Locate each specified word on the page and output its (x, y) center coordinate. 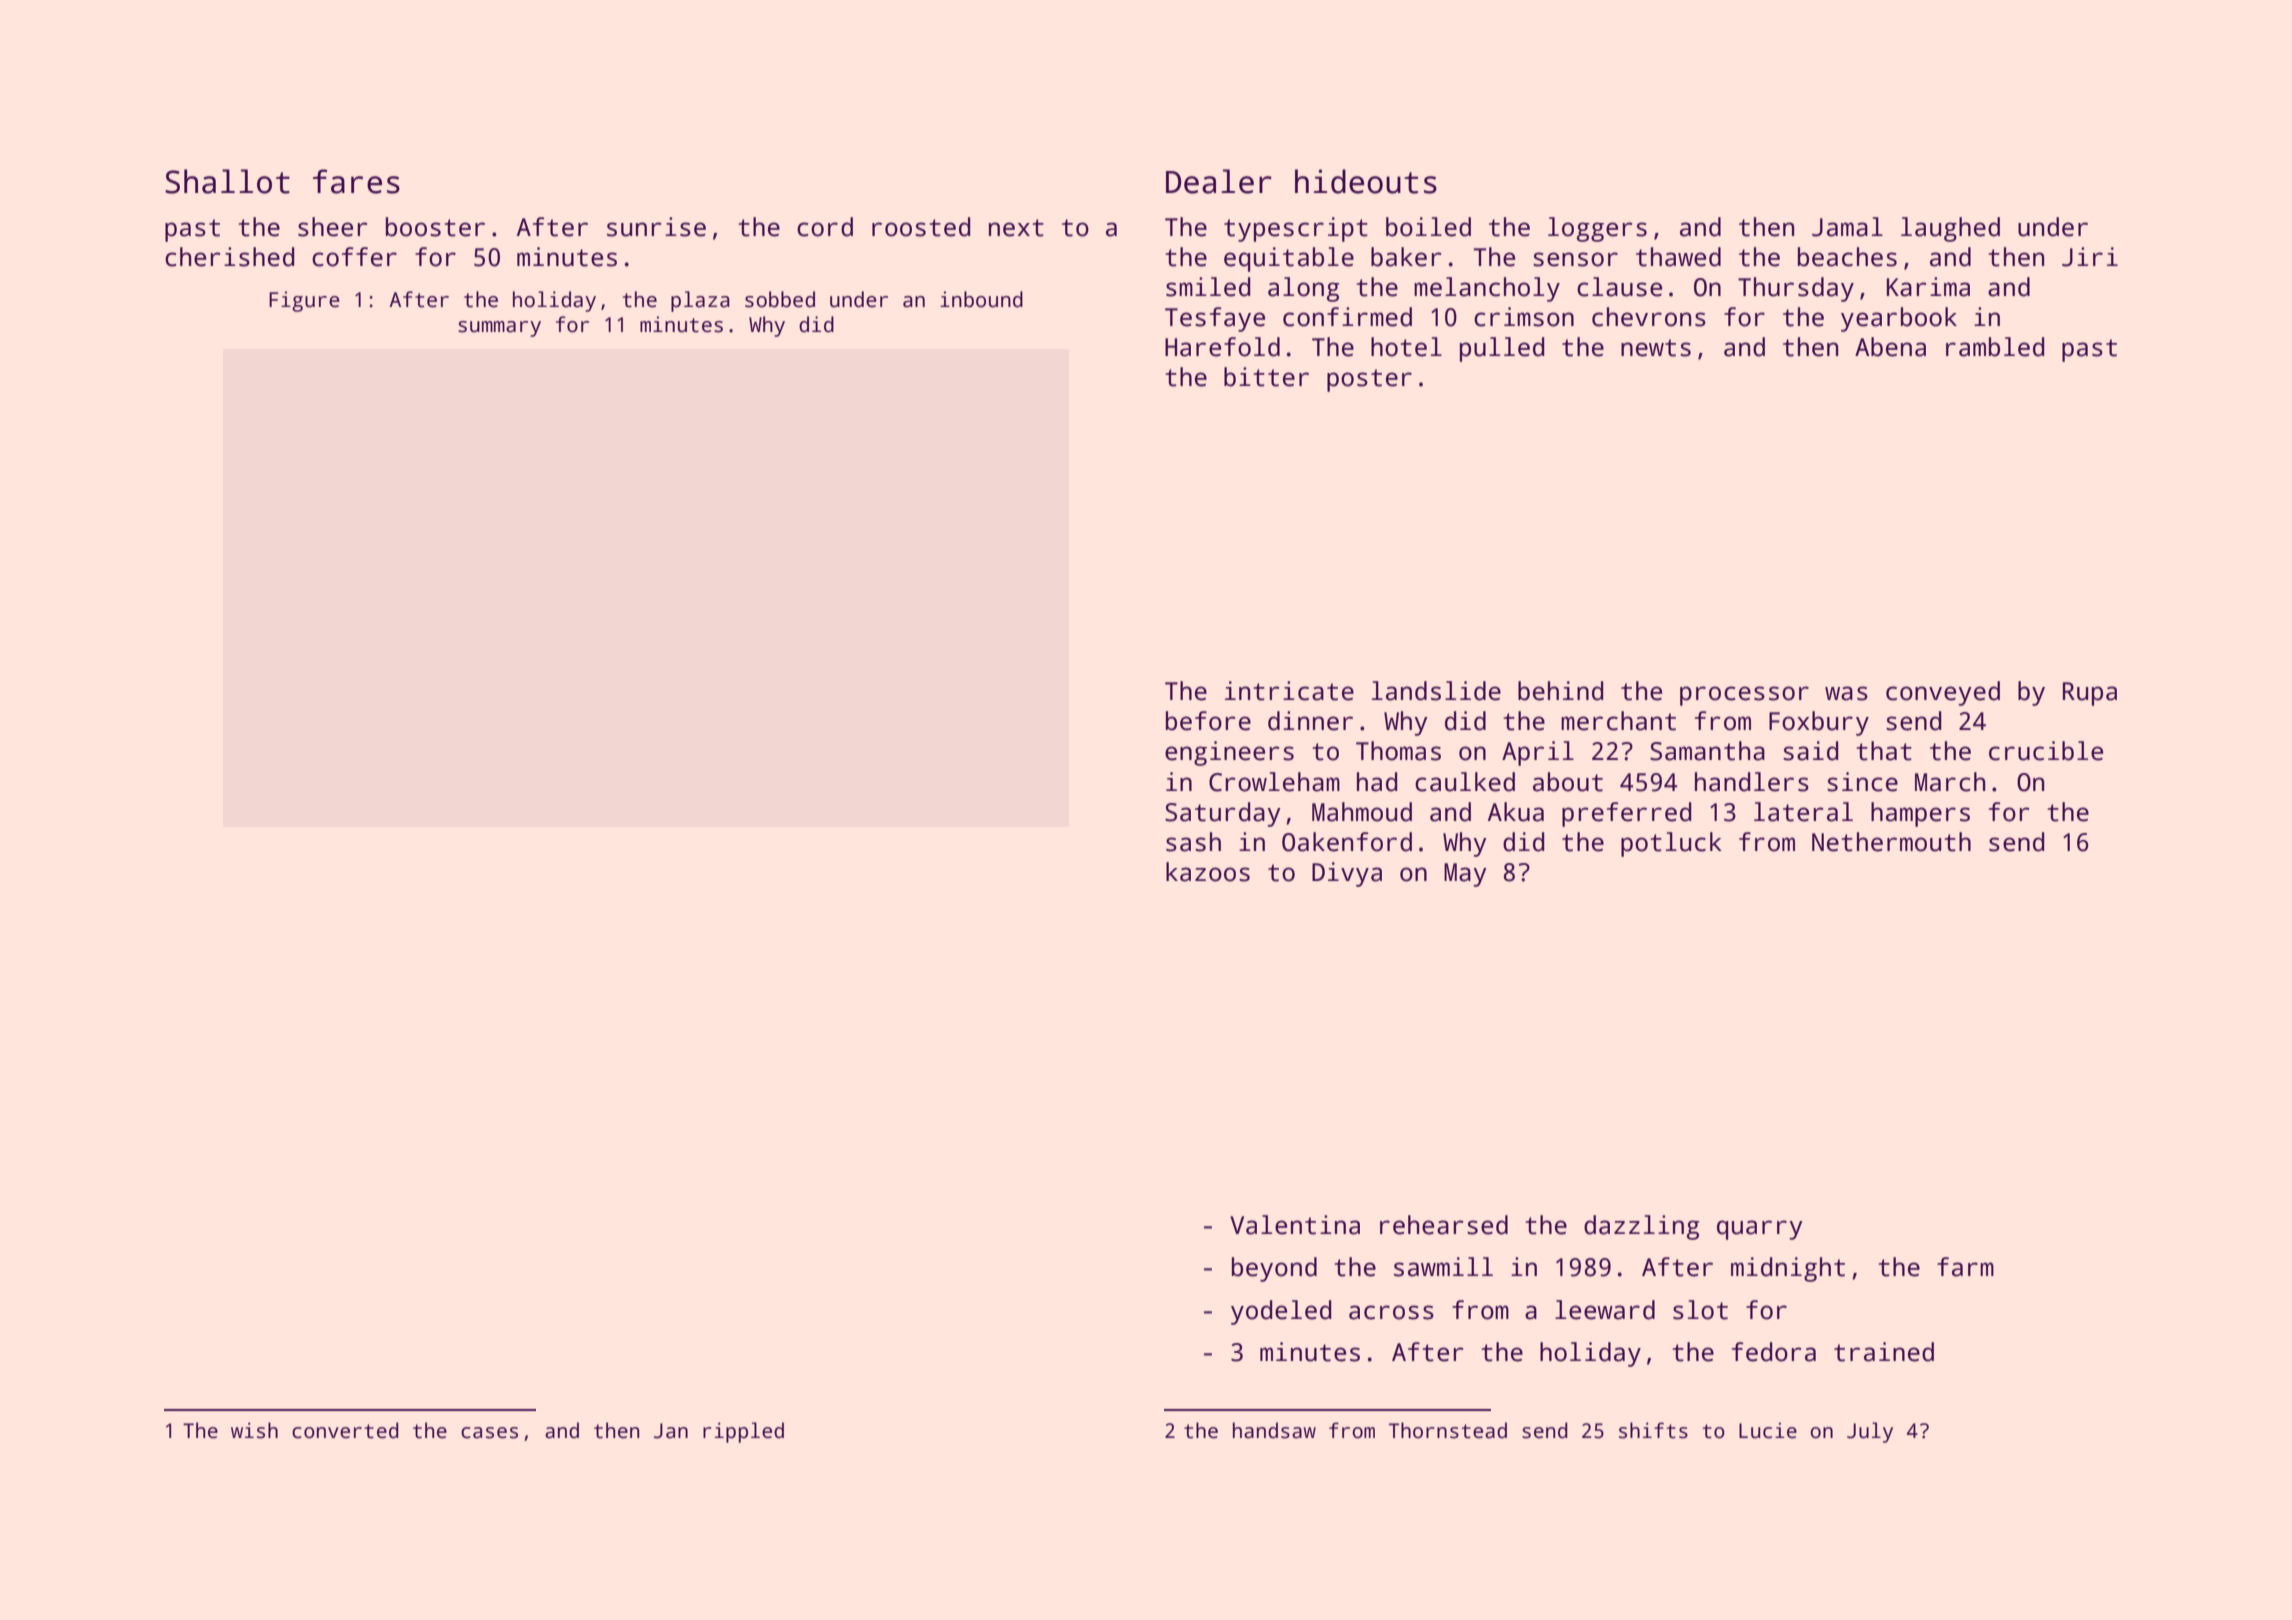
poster (1369, 380)
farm (1965, 1267)
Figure (304, 301)
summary (499, 329)
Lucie (1768, 1430)
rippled (743, 1432)
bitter (1266, 377)
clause (1619, 287)
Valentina (1295, 1225)
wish (254, 1430)
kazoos (1208, 872)
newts (1656, 348)
